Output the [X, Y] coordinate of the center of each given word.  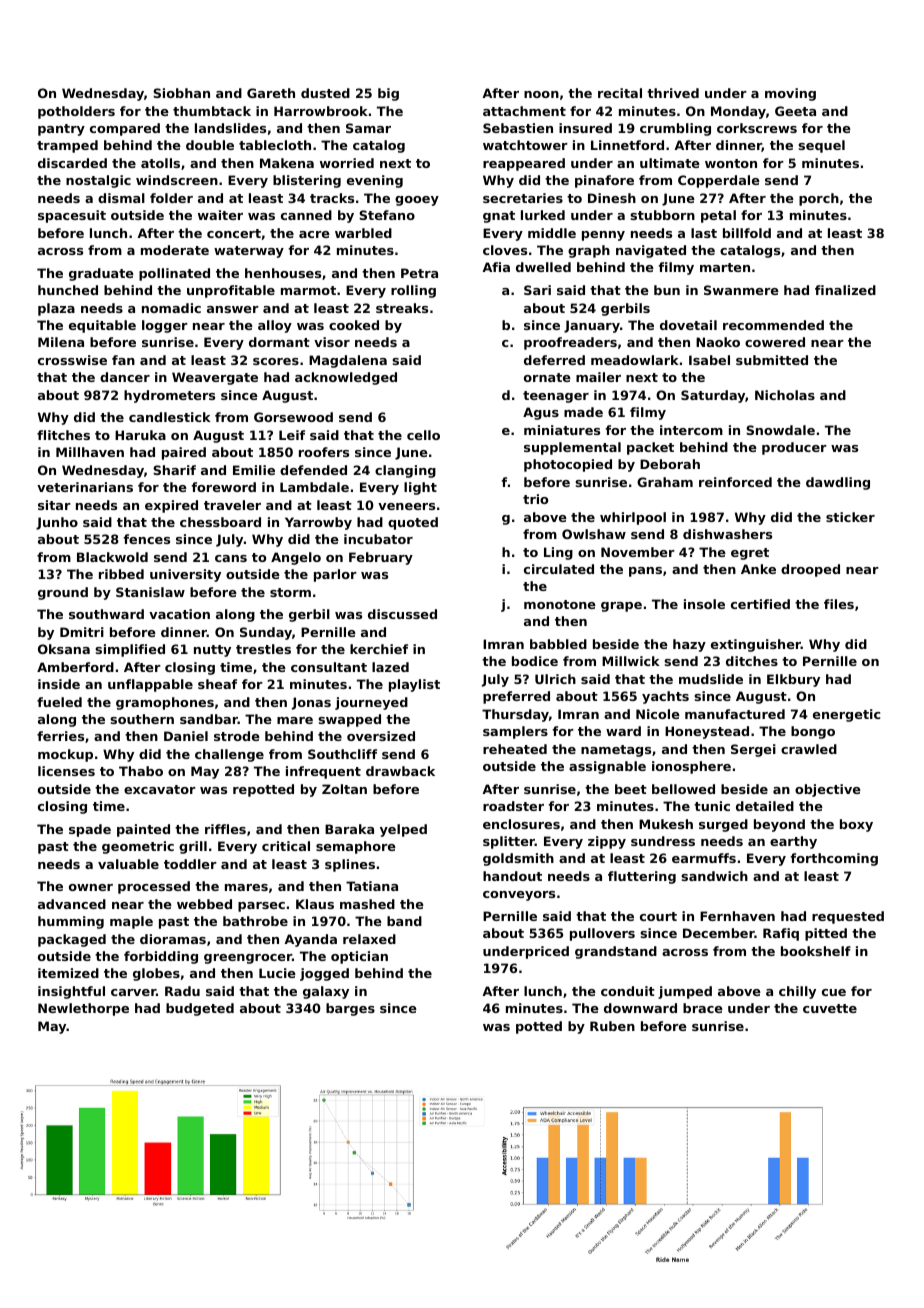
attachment [524, 111]
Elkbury [793, 680]
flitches [63, 435]
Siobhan [181, 93]
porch [819, 199]
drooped [810, 570]
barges [350, 1009]
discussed [402, 614]
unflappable [150, 685]
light [420, 488]
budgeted [200, 1009]
